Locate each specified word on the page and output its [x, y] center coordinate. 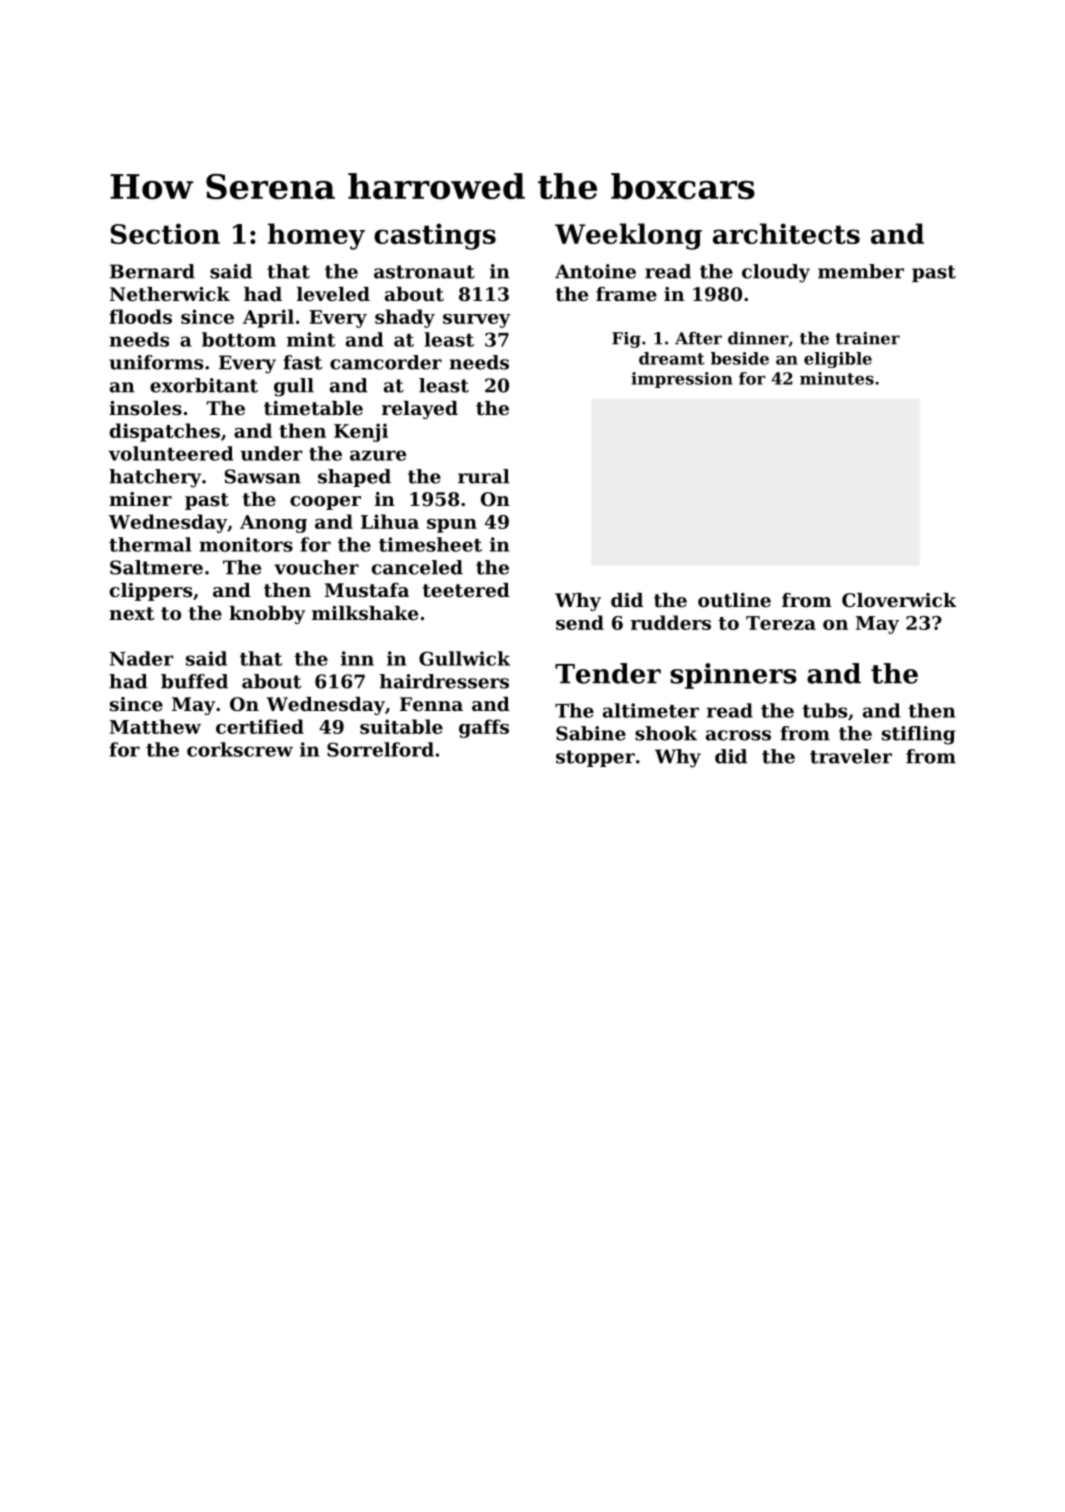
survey [477, 321]
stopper [595, 758]
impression [682, 380]
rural [484, 476]
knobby [267, 615]
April [268, 318]
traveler [851, 756]
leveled [333, 294]
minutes [837, 378]
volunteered [170, 453]
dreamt [672, 358]
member [861, 271]
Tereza [781, 623]
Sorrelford [380, 749]
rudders [671, 622]
